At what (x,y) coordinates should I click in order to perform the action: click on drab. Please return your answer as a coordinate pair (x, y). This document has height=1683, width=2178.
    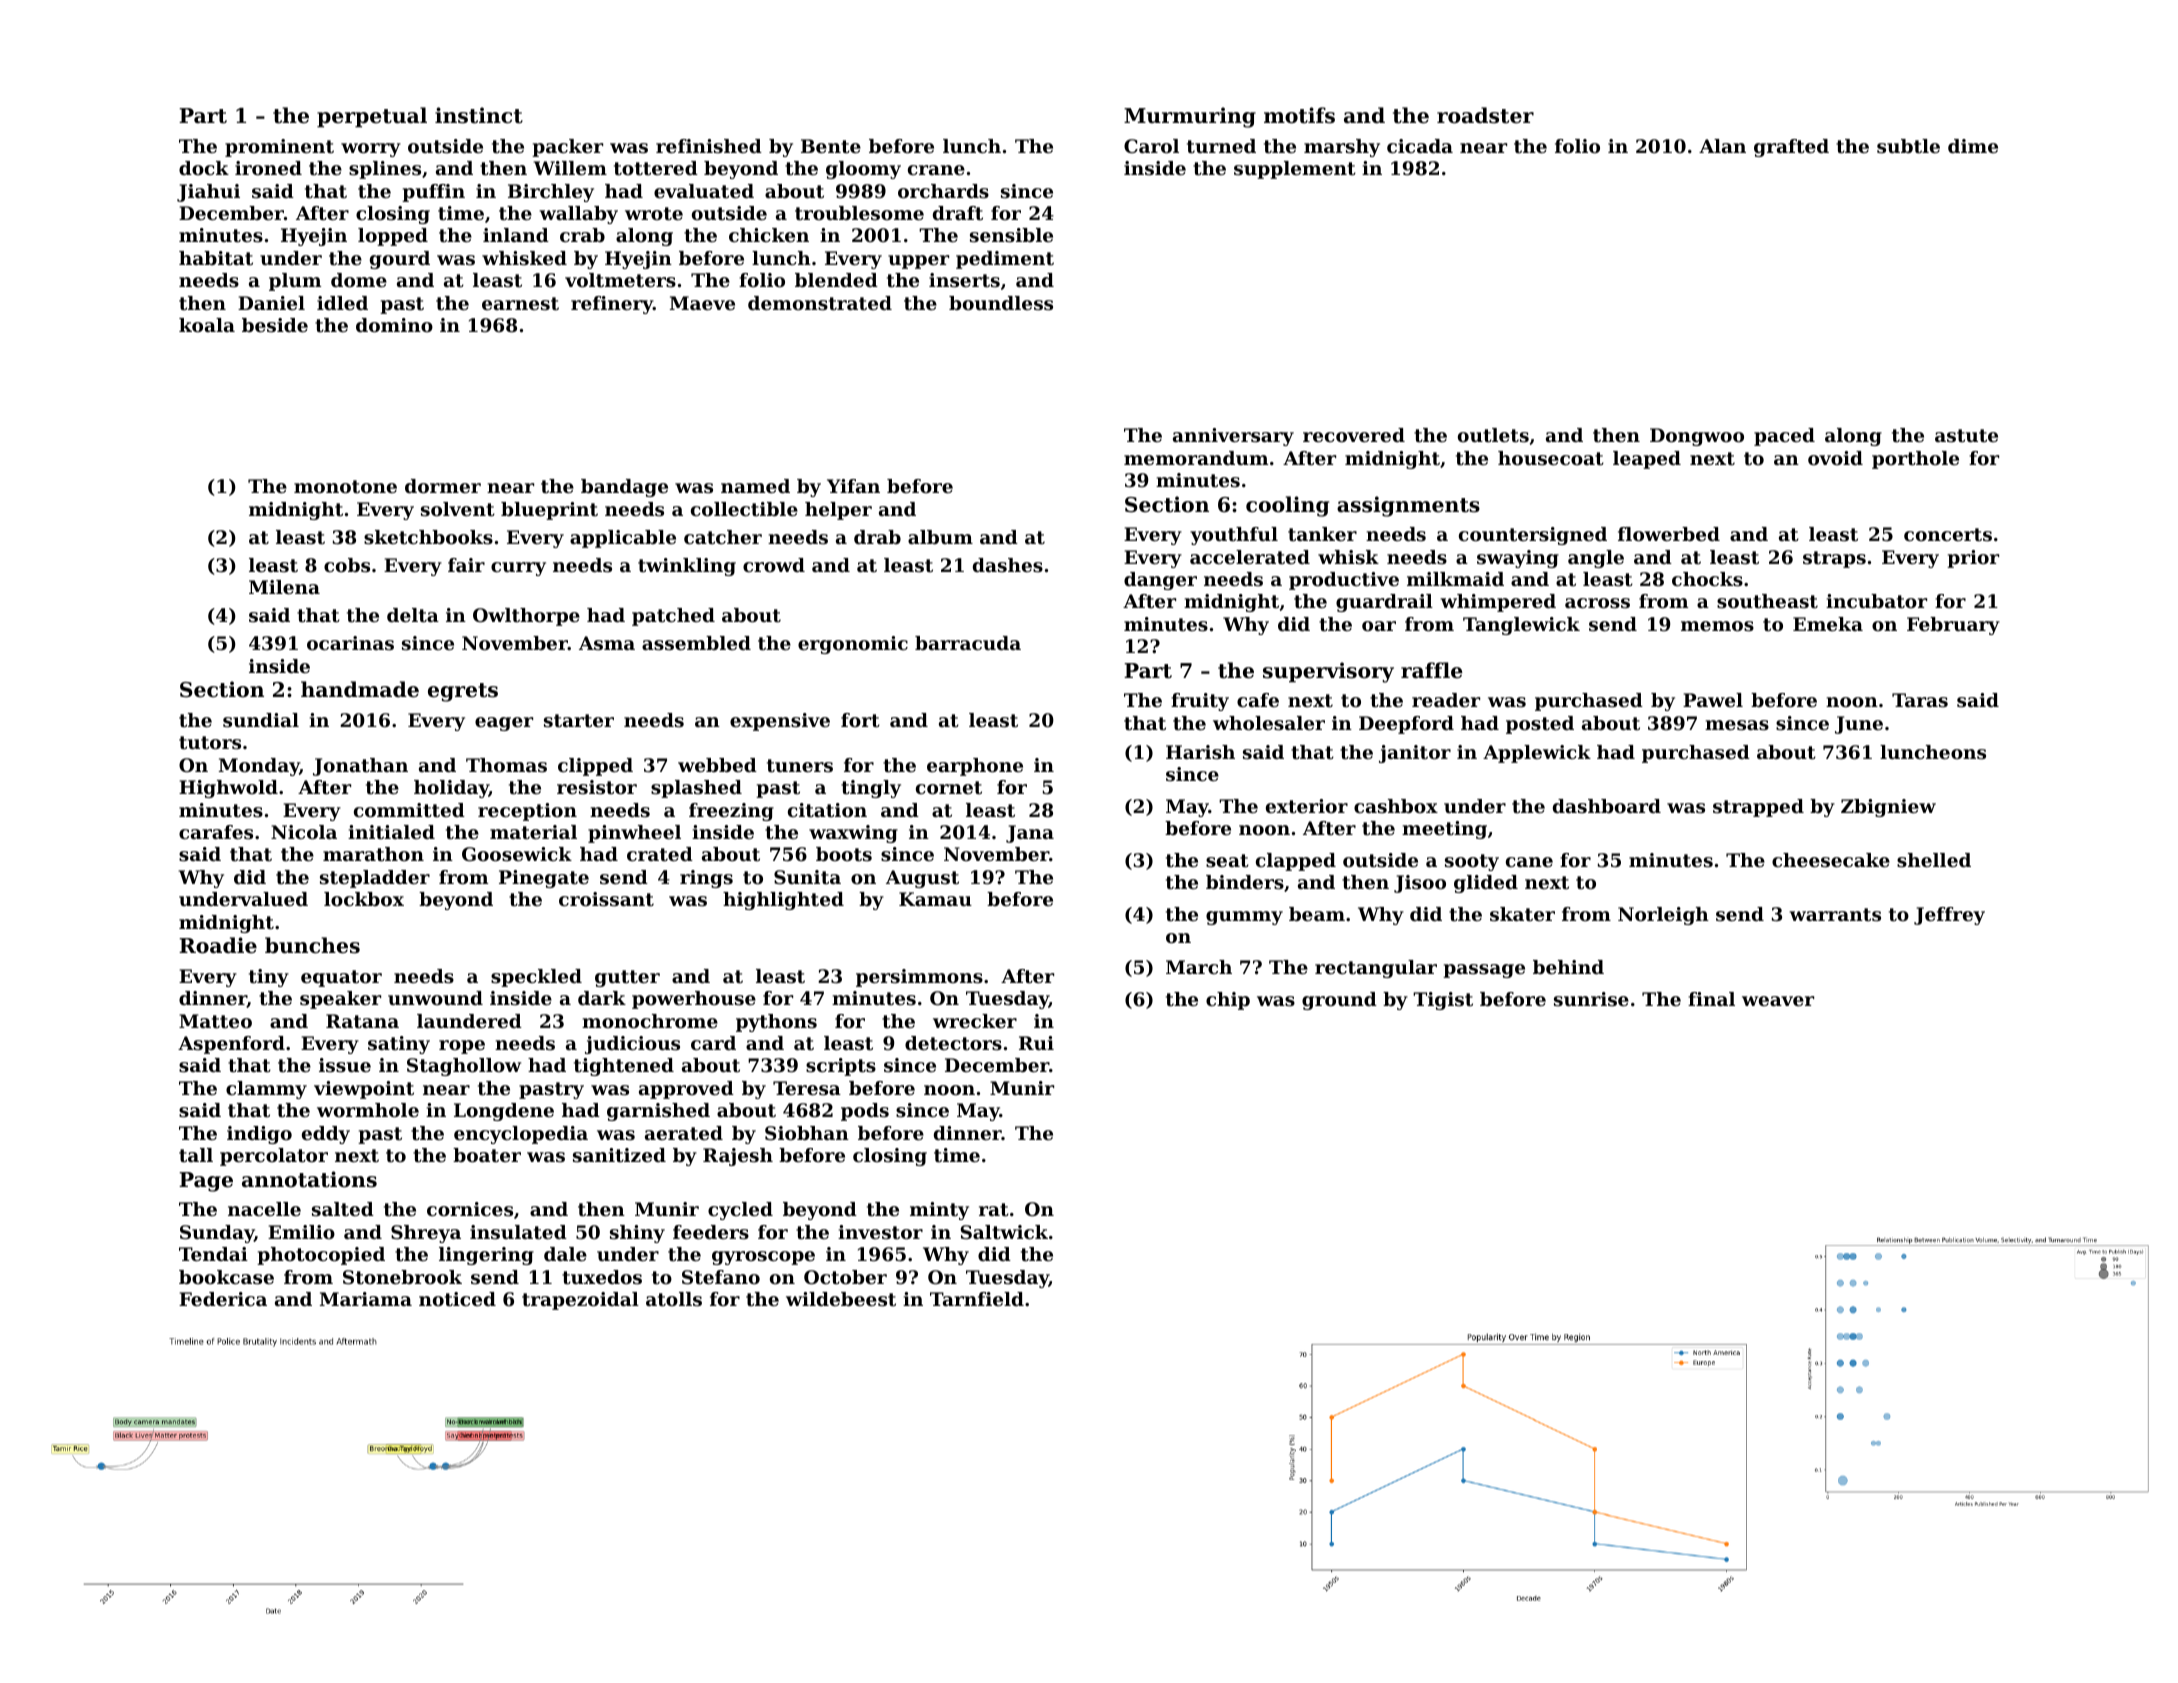
    Looking at the image, I should click on (877, 537).
